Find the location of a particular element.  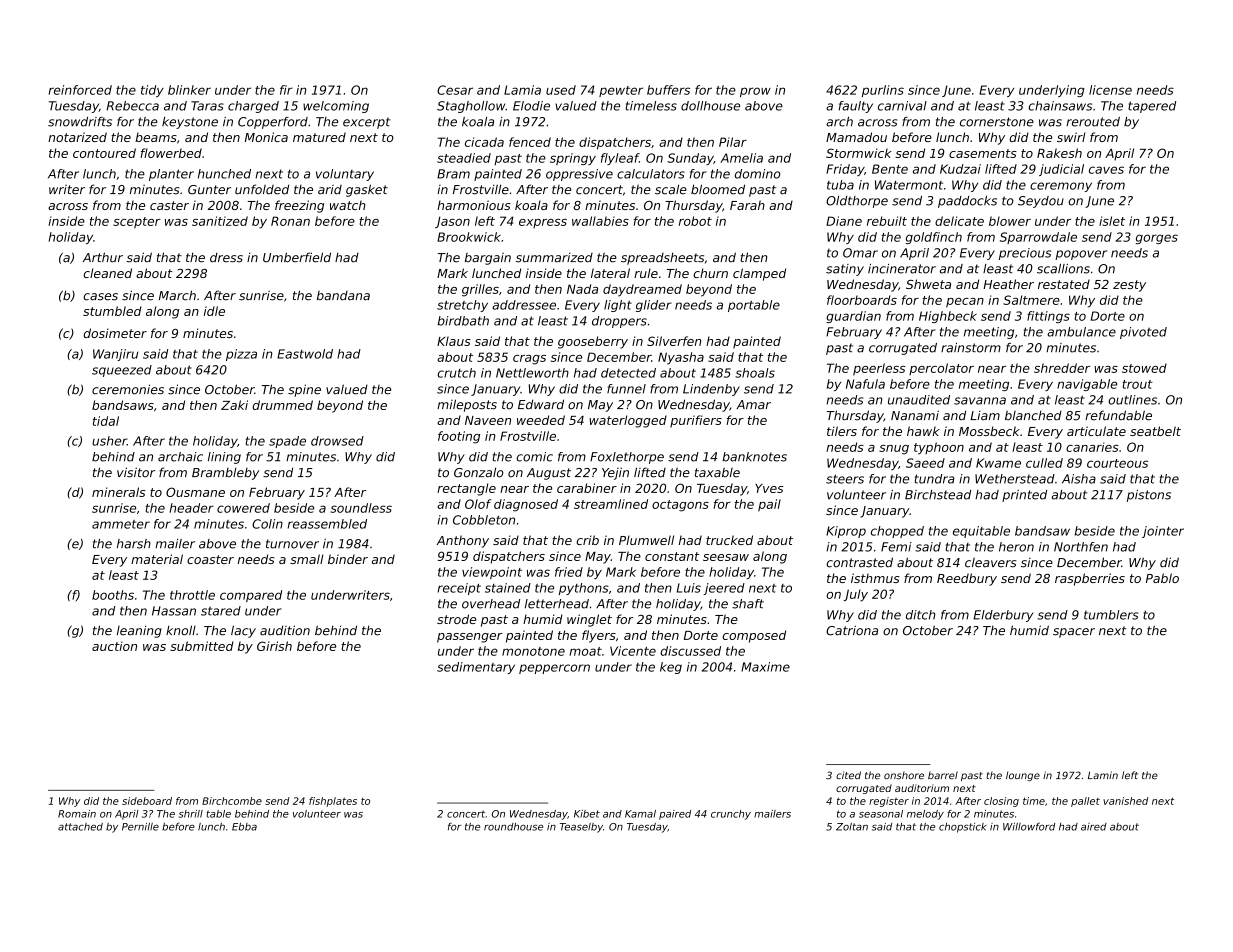

Nada is located at coordinates (582, 289).
